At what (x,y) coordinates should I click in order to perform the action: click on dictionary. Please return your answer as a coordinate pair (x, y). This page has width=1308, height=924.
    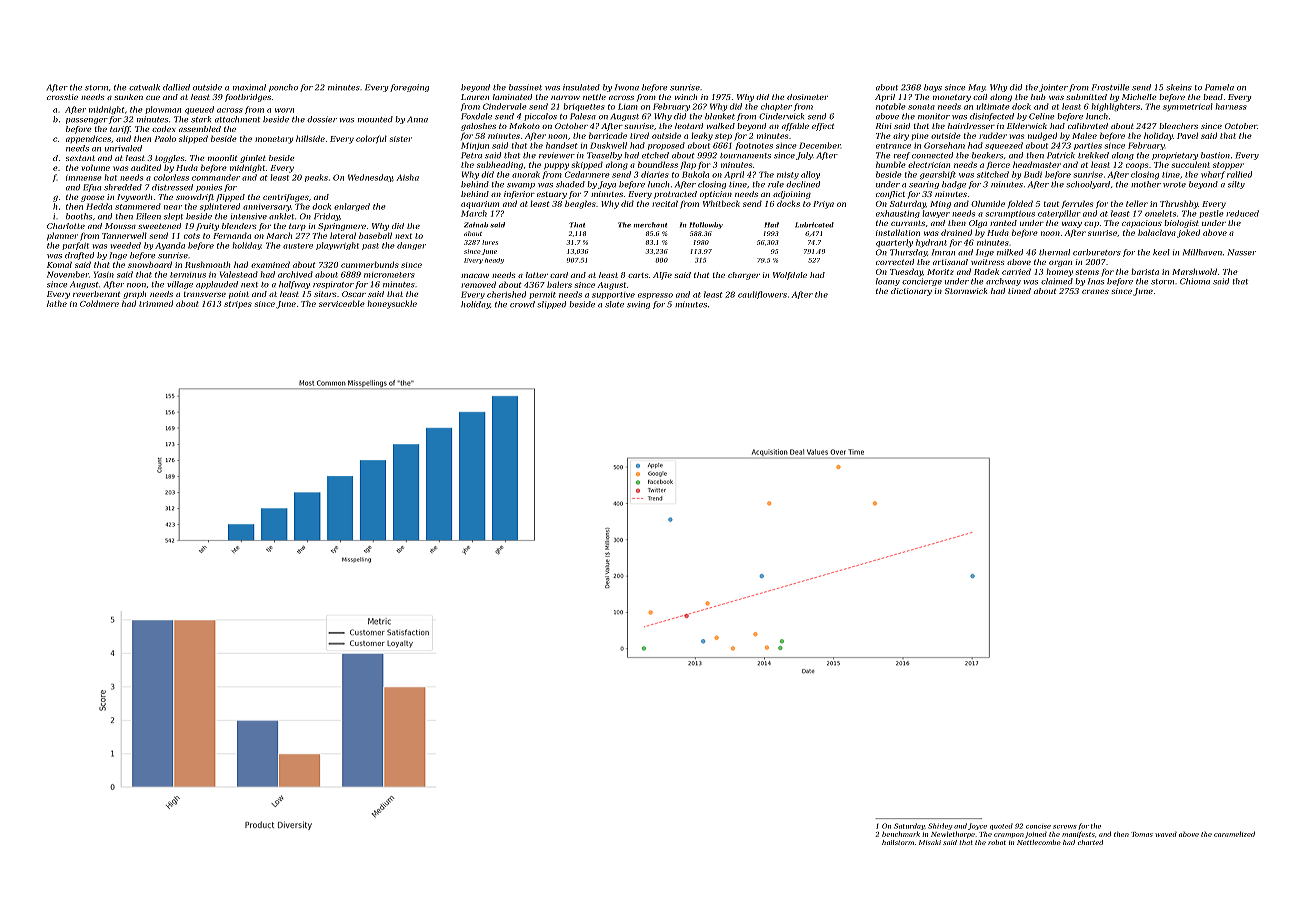
    Looking at the image, I should click on (911, 292).
